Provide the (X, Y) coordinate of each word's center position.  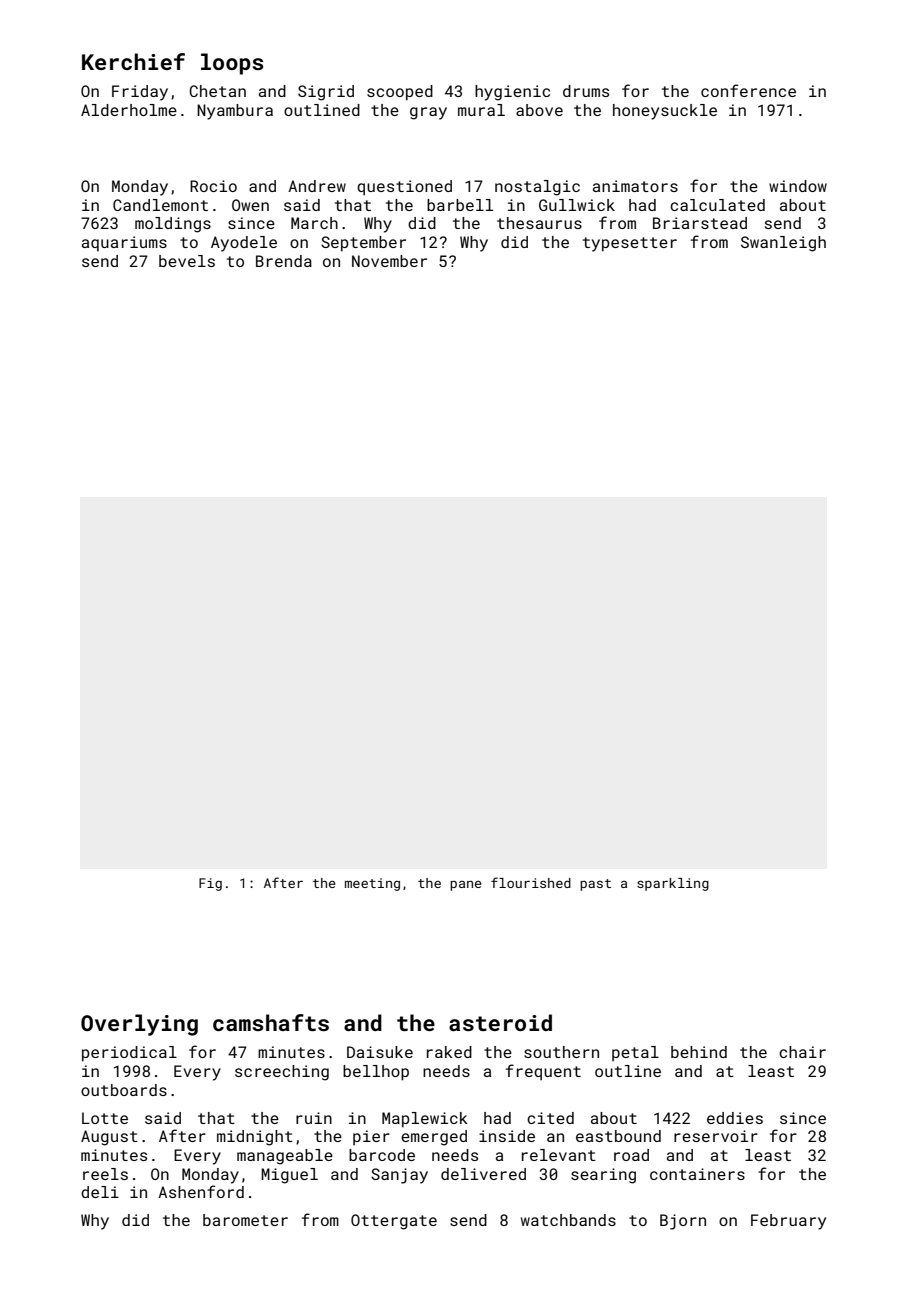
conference (748, 90)
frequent (543, 1072)
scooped (400, 93)
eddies (735, 1118)
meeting (372, 884)
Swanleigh (783, 244)
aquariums (124, 243)
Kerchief (133, 61)
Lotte (105, 1118)
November (389, 261)
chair (802, 1052)
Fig (210, 884)
